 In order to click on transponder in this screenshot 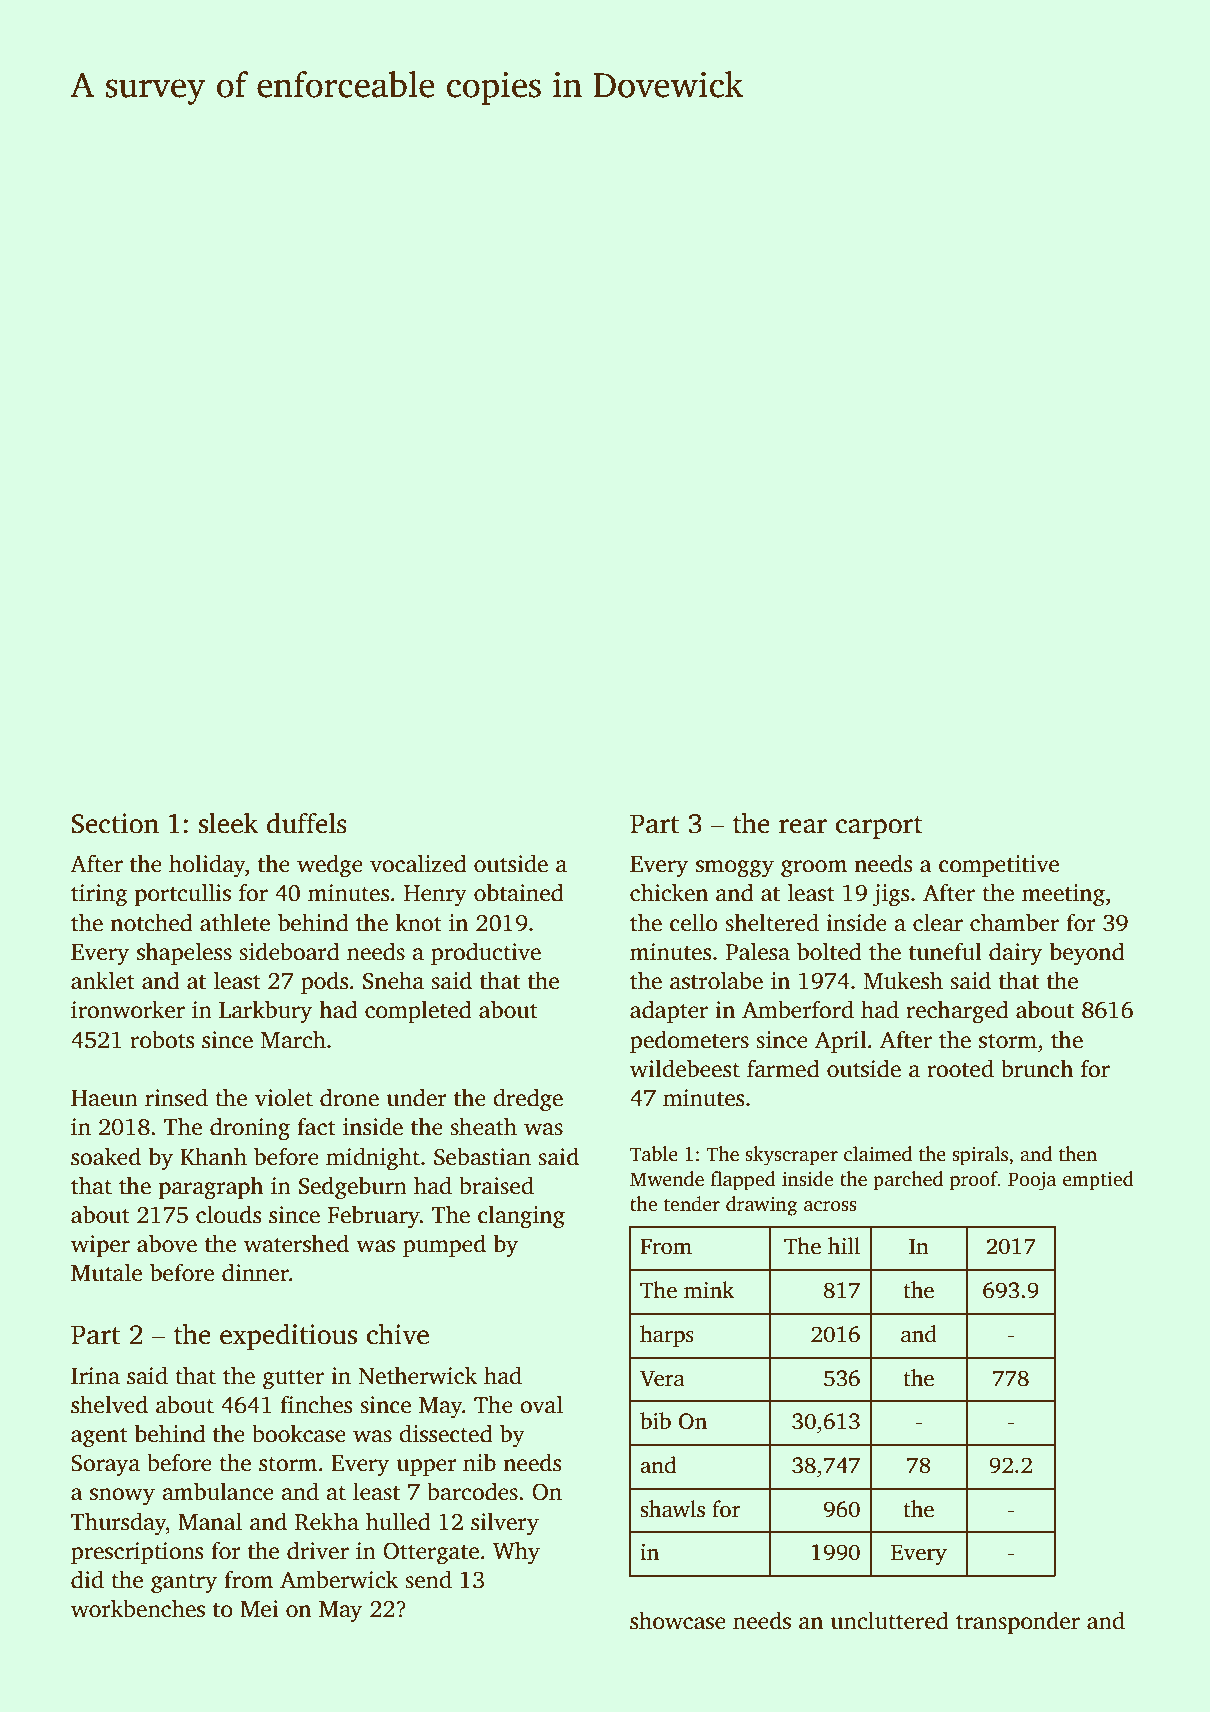, I will do `click(1018, 1622)`.
